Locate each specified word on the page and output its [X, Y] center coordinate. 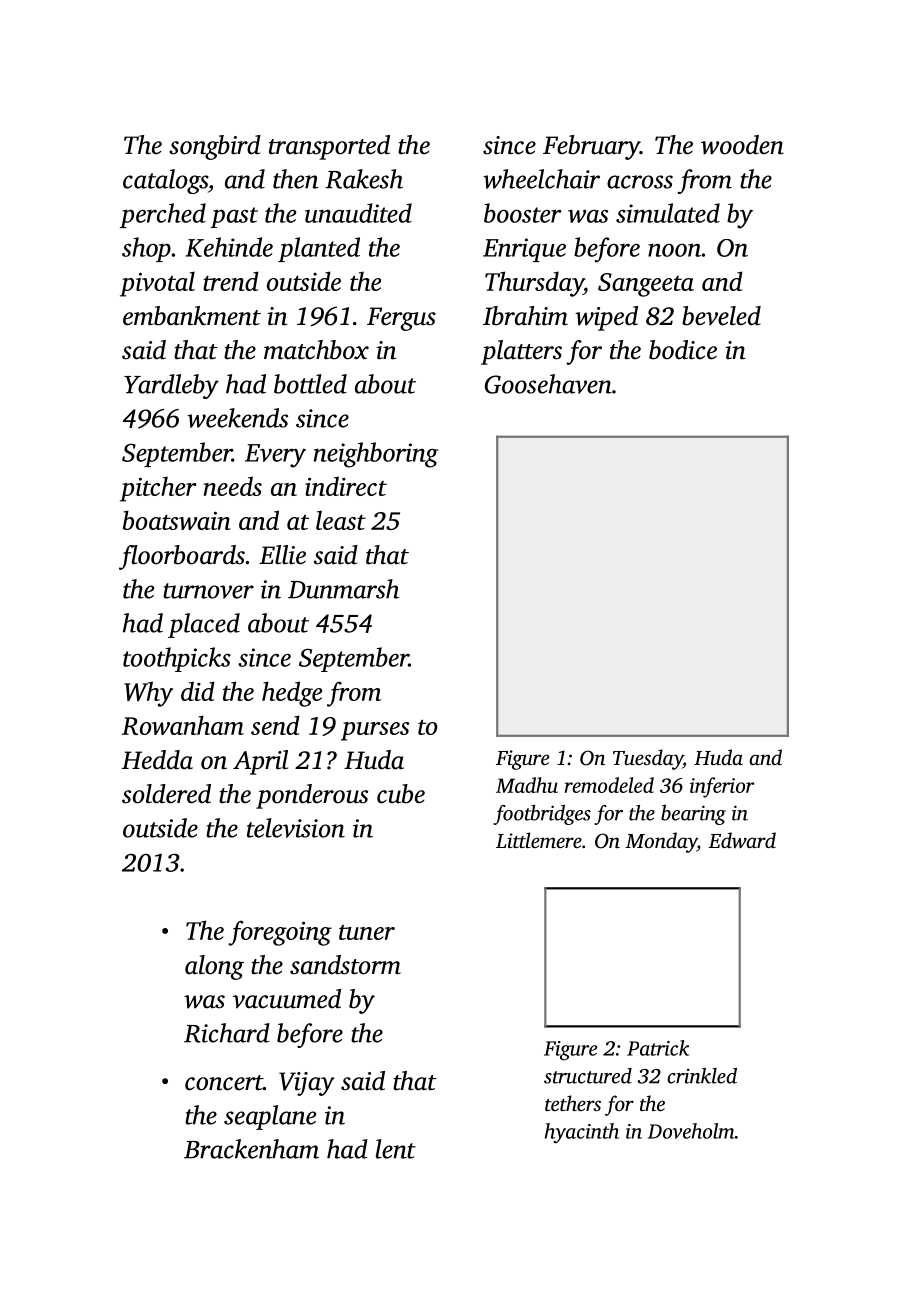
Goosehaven [548, 384]
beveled [721, 316]
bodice [683, 350]
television [296, 828]
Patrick [658, 1048]
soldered [166, 794]
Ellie [282, 555]
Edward [742, 840]
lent [396, 1149]
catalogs [165, 181]
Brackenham [251, 1149]
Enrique [524, 250]
